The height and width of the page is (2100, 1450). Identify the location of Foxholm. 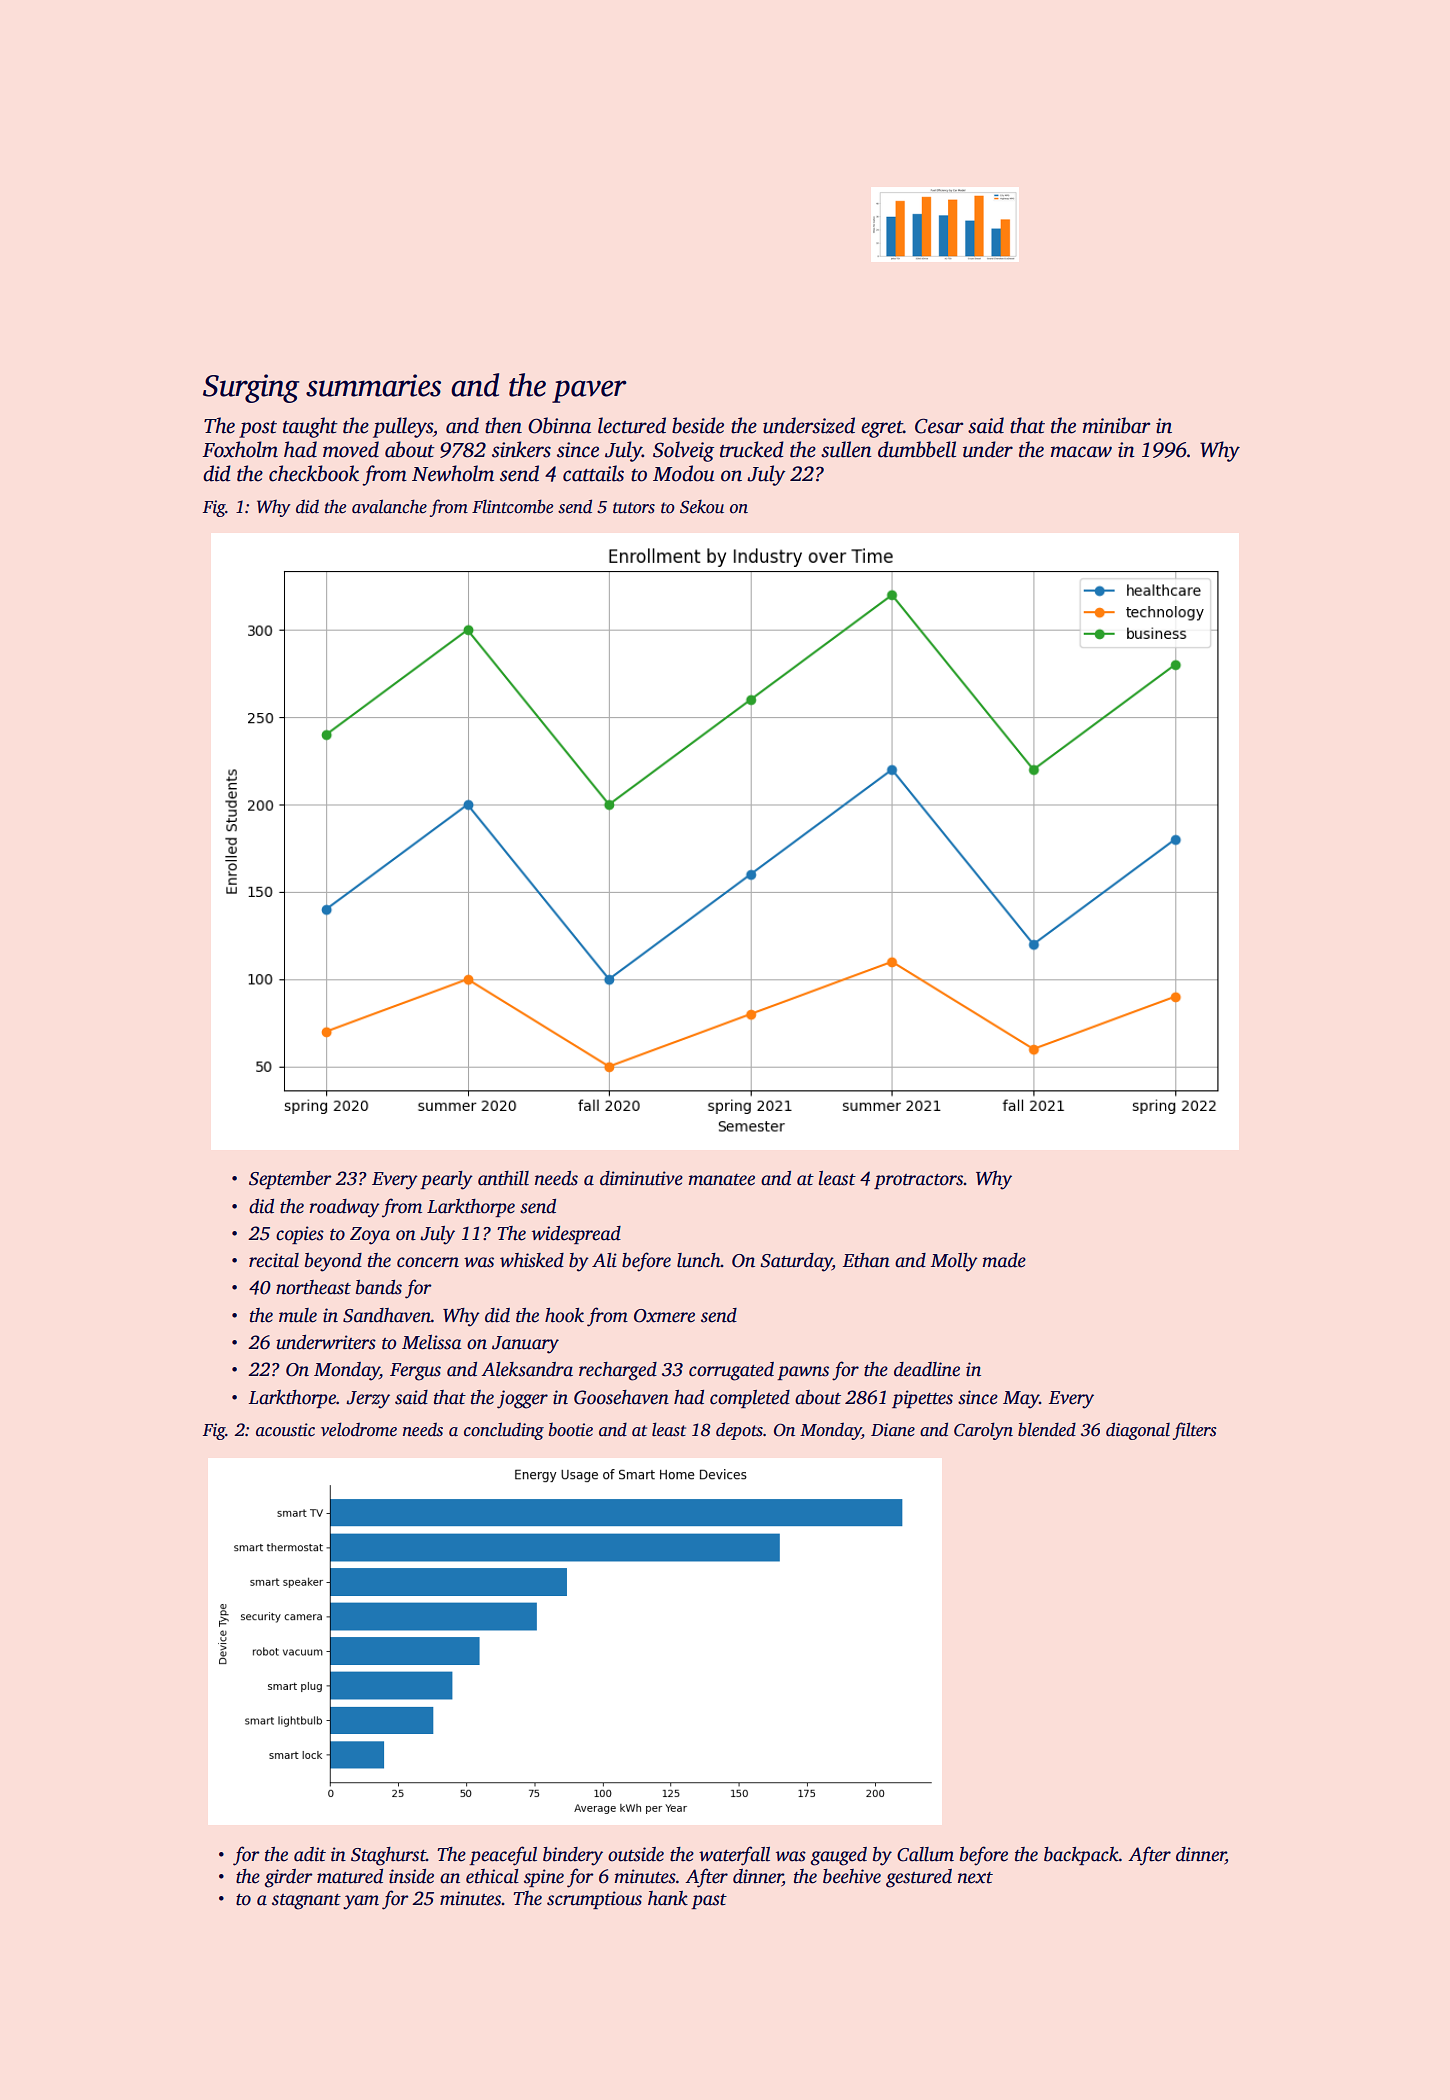
(240, 449).
